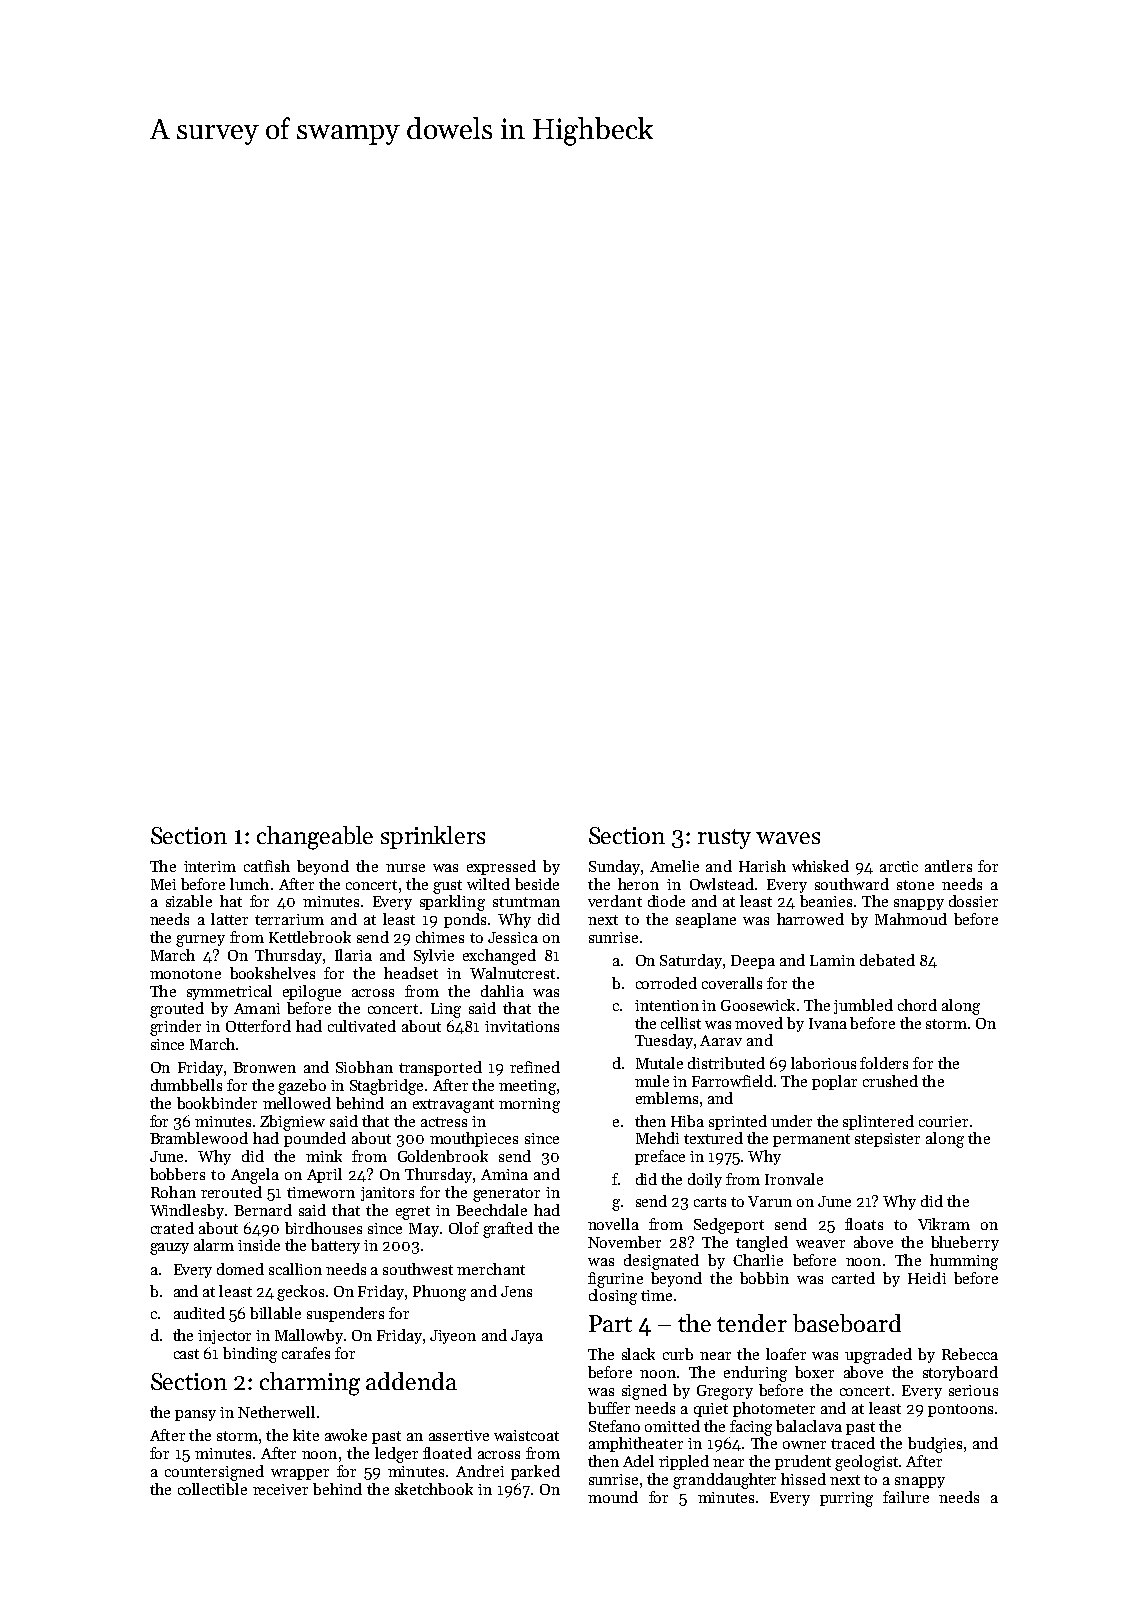  What do you see at coordinates (863, 1006) in the page?
I see `jumbled` at bounding box center [863, 1006].
